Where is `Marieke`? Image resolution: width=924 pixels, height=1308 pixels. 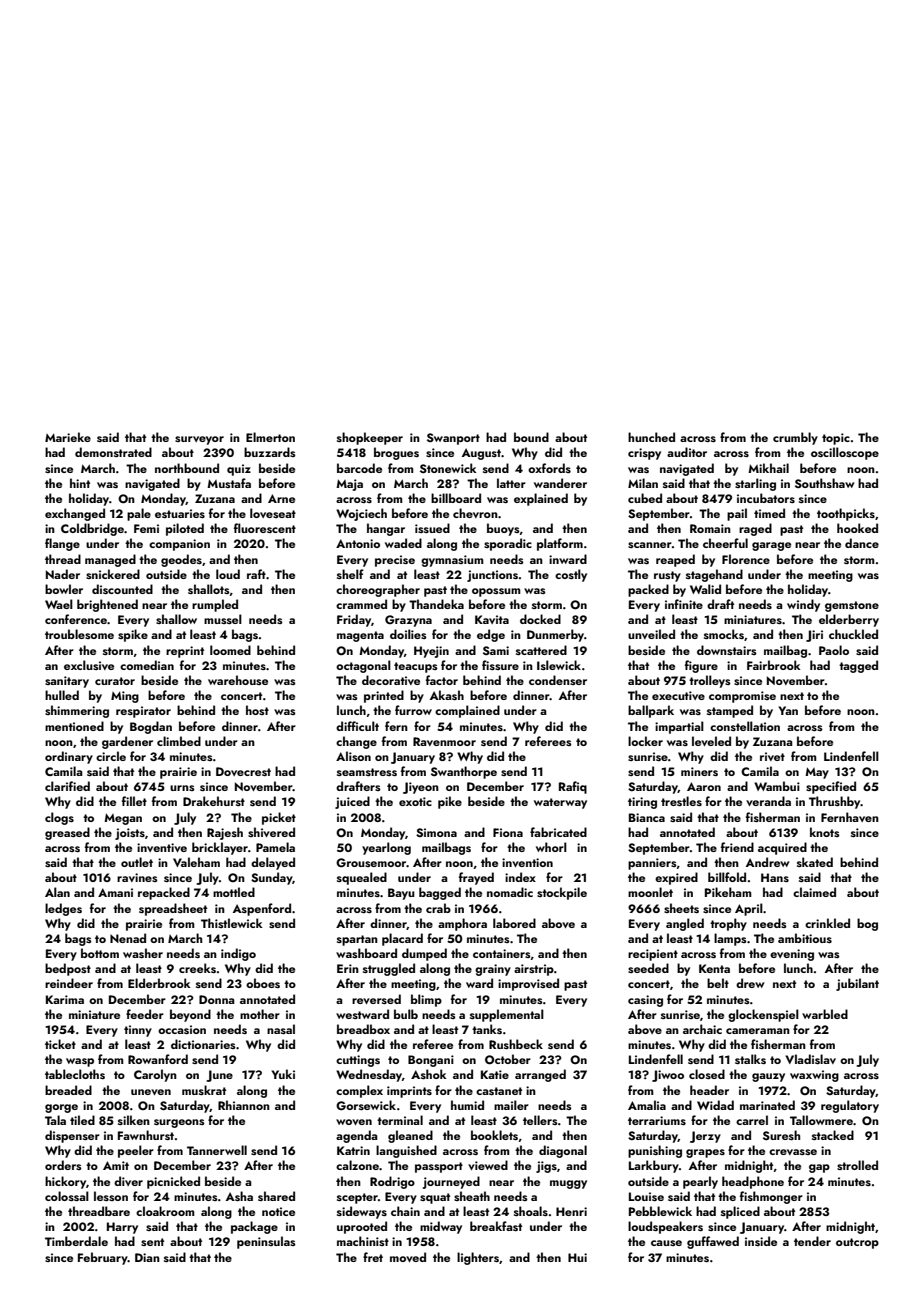 Marieke is located at coordinates (68, 437).
